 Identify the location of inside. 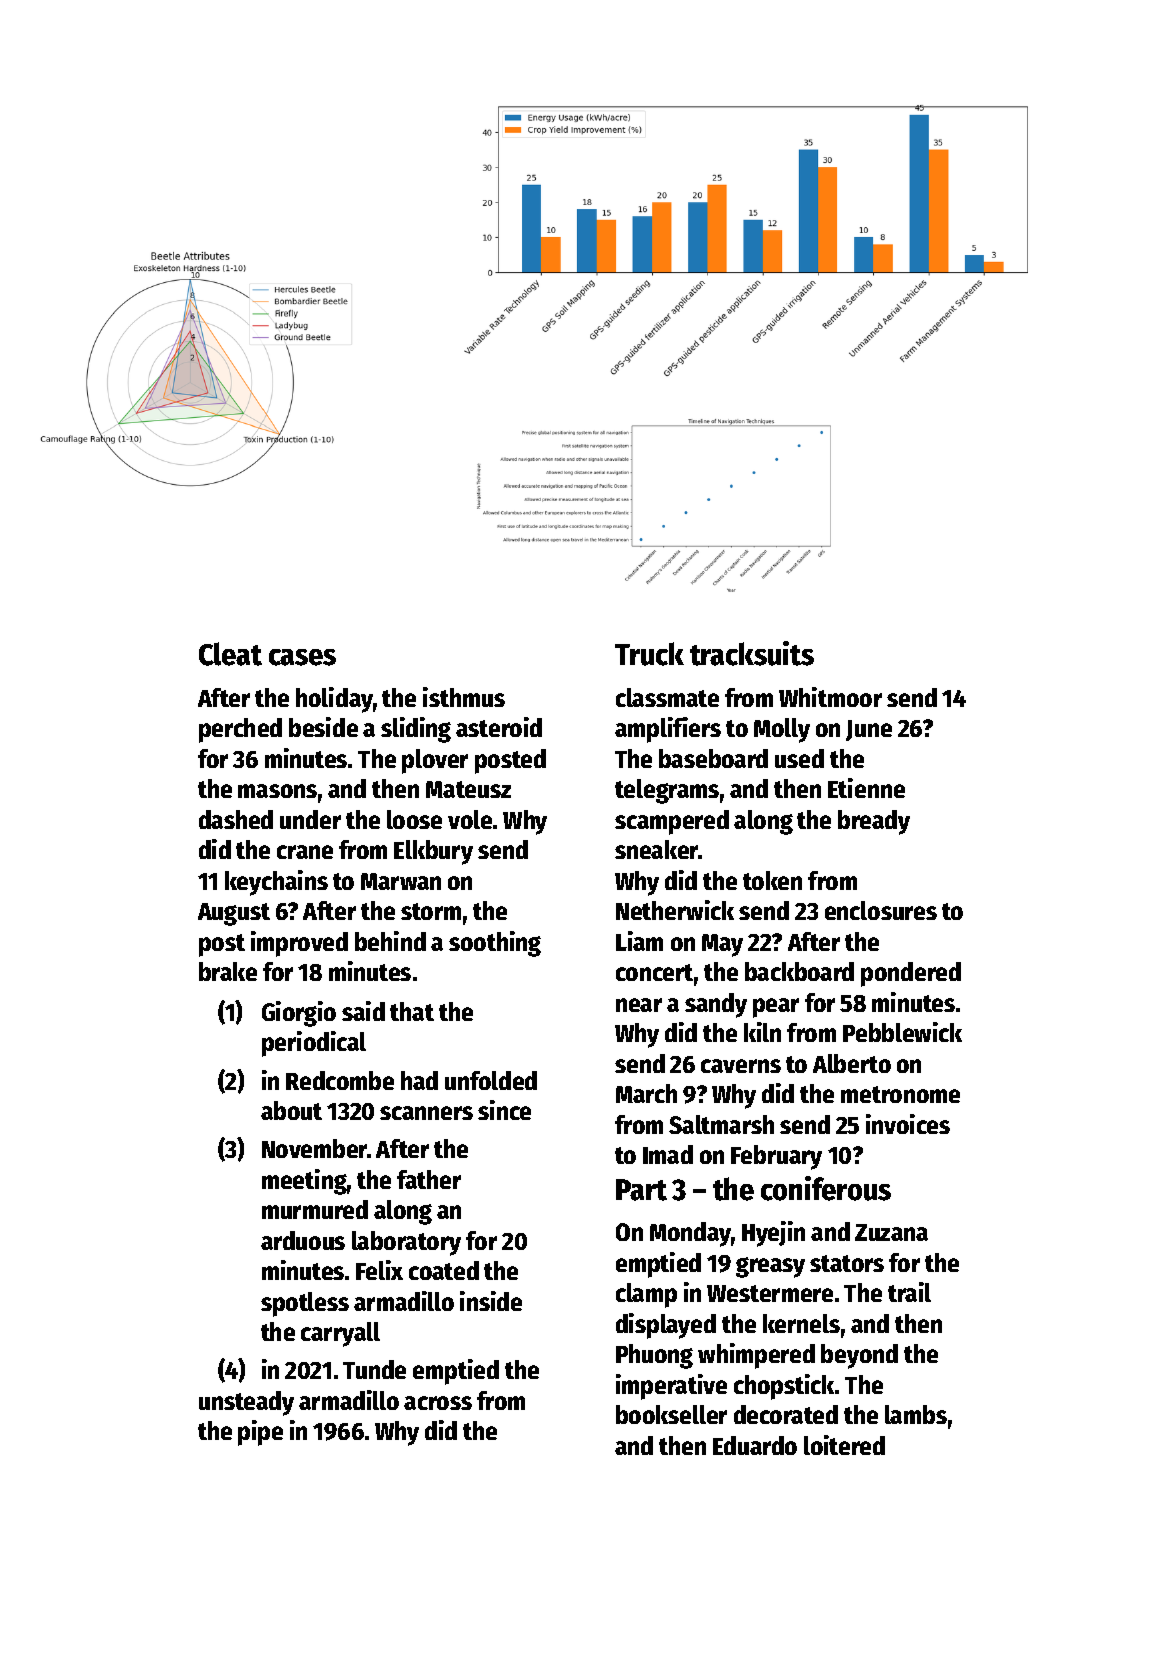
(491, 1301).
